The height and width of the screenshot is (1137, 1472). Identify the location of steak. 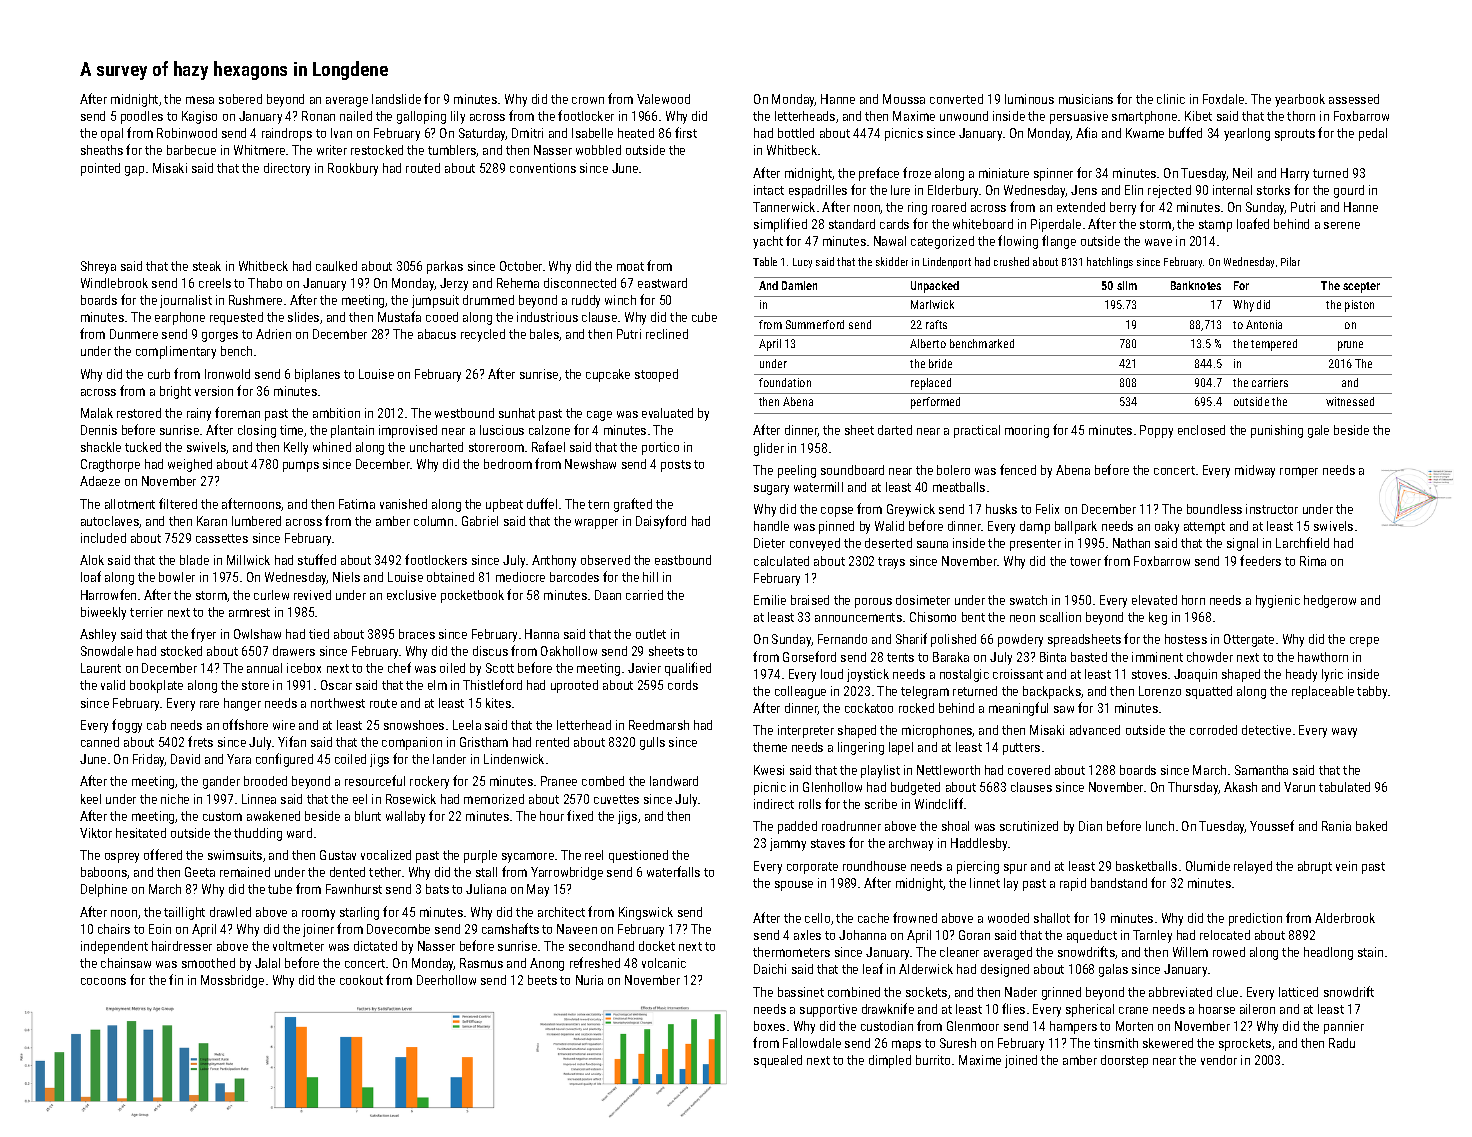
(207, 266).
